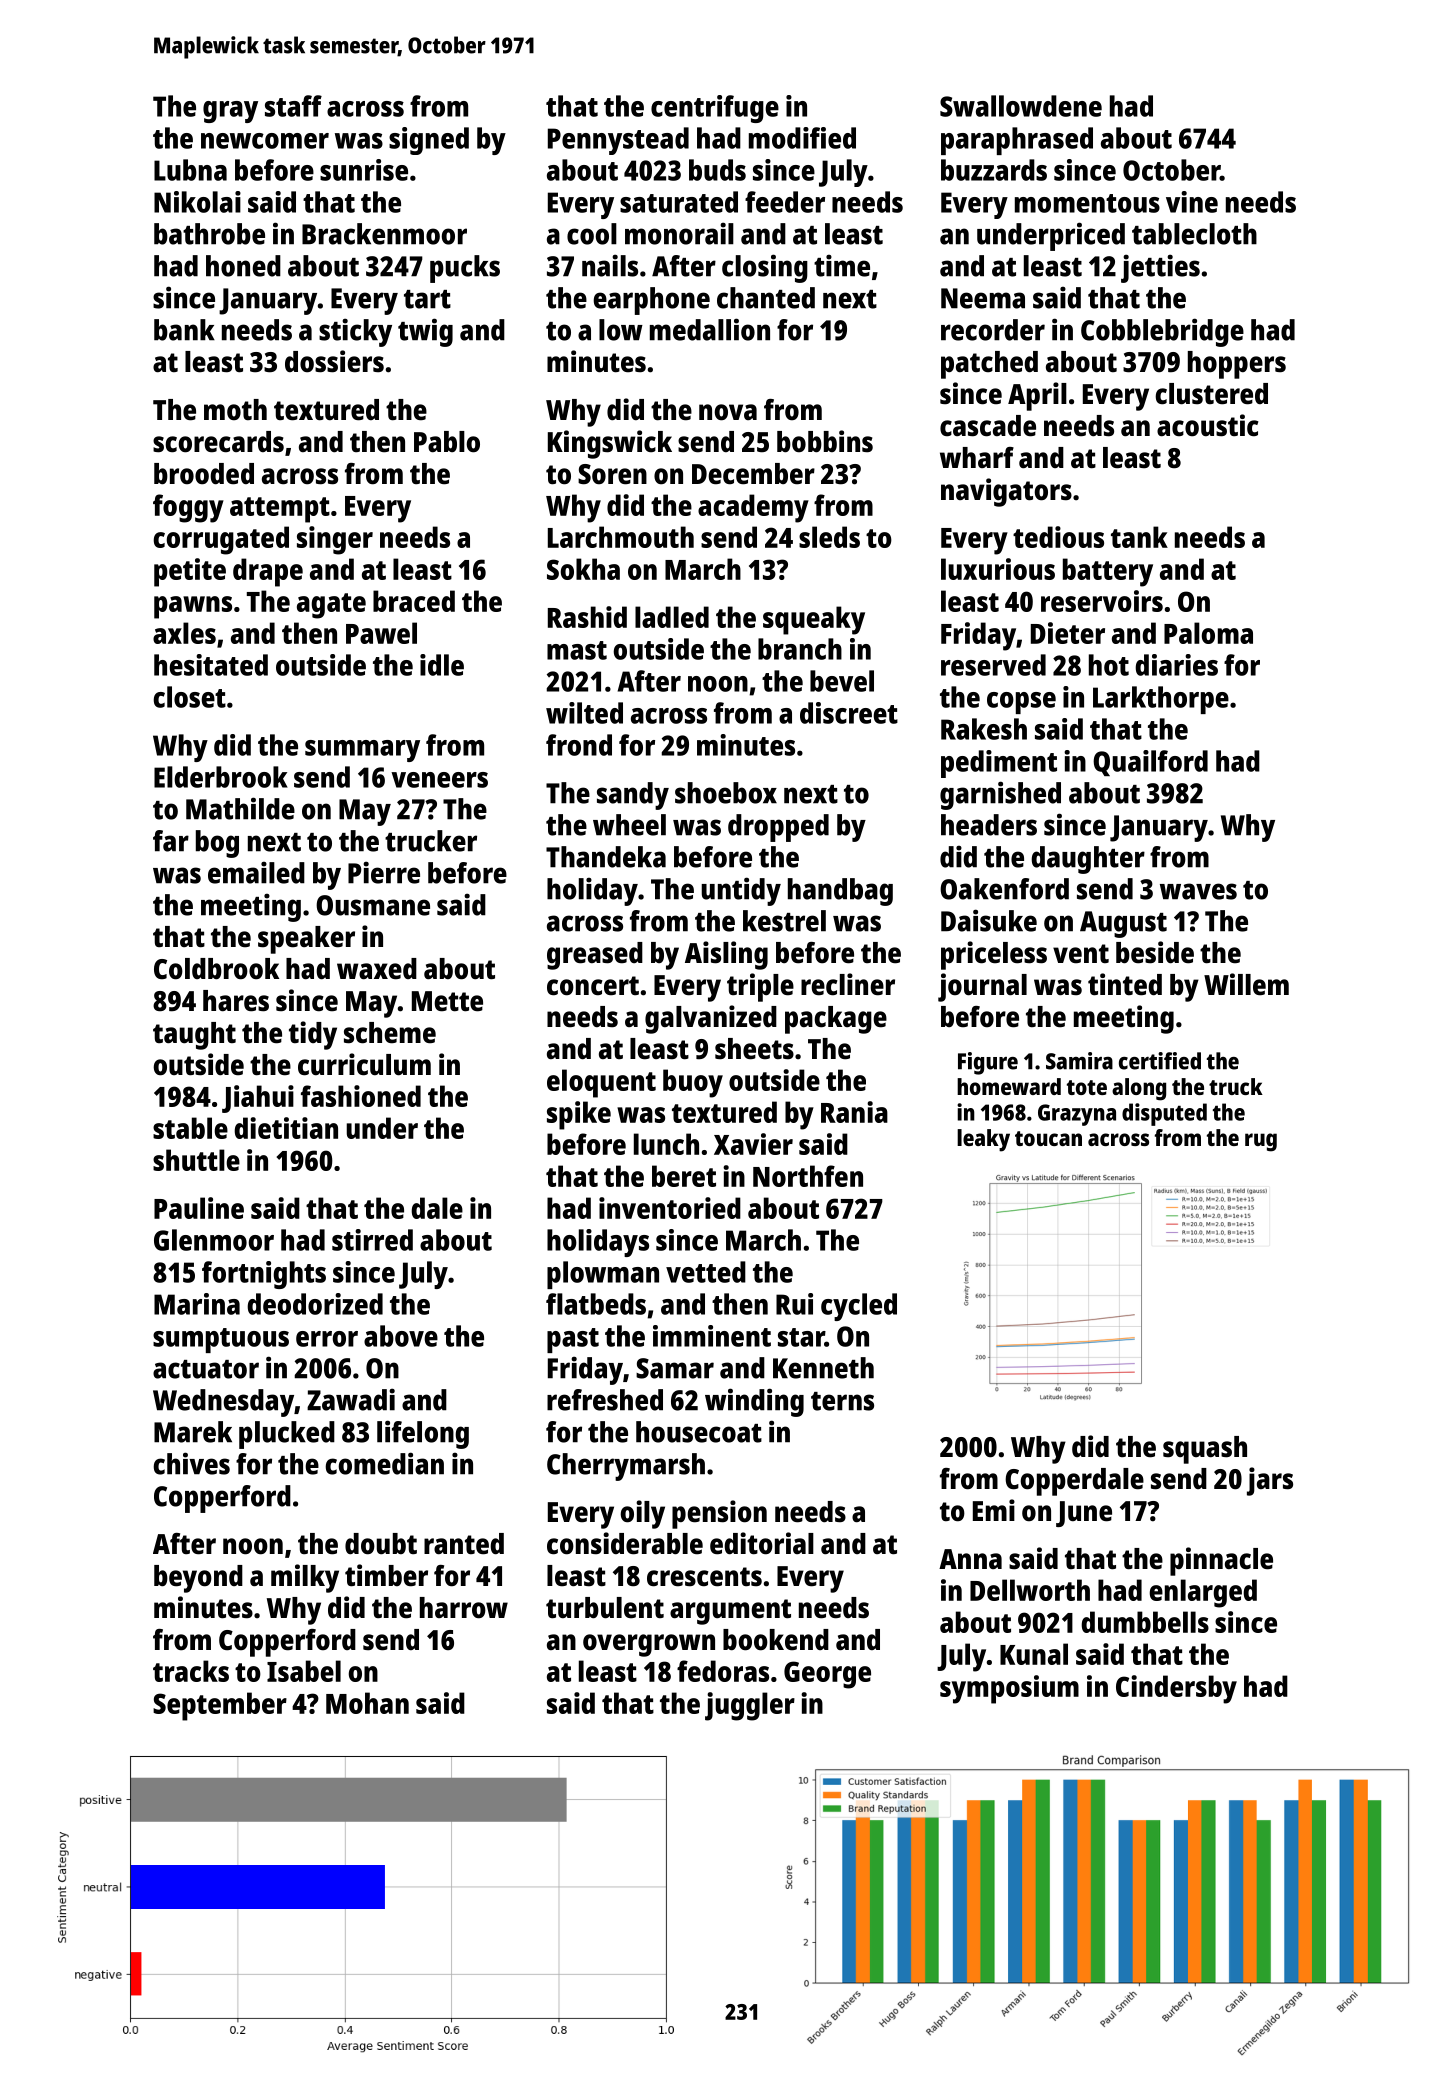  I want to click on plowman, so click(603, 1275).
